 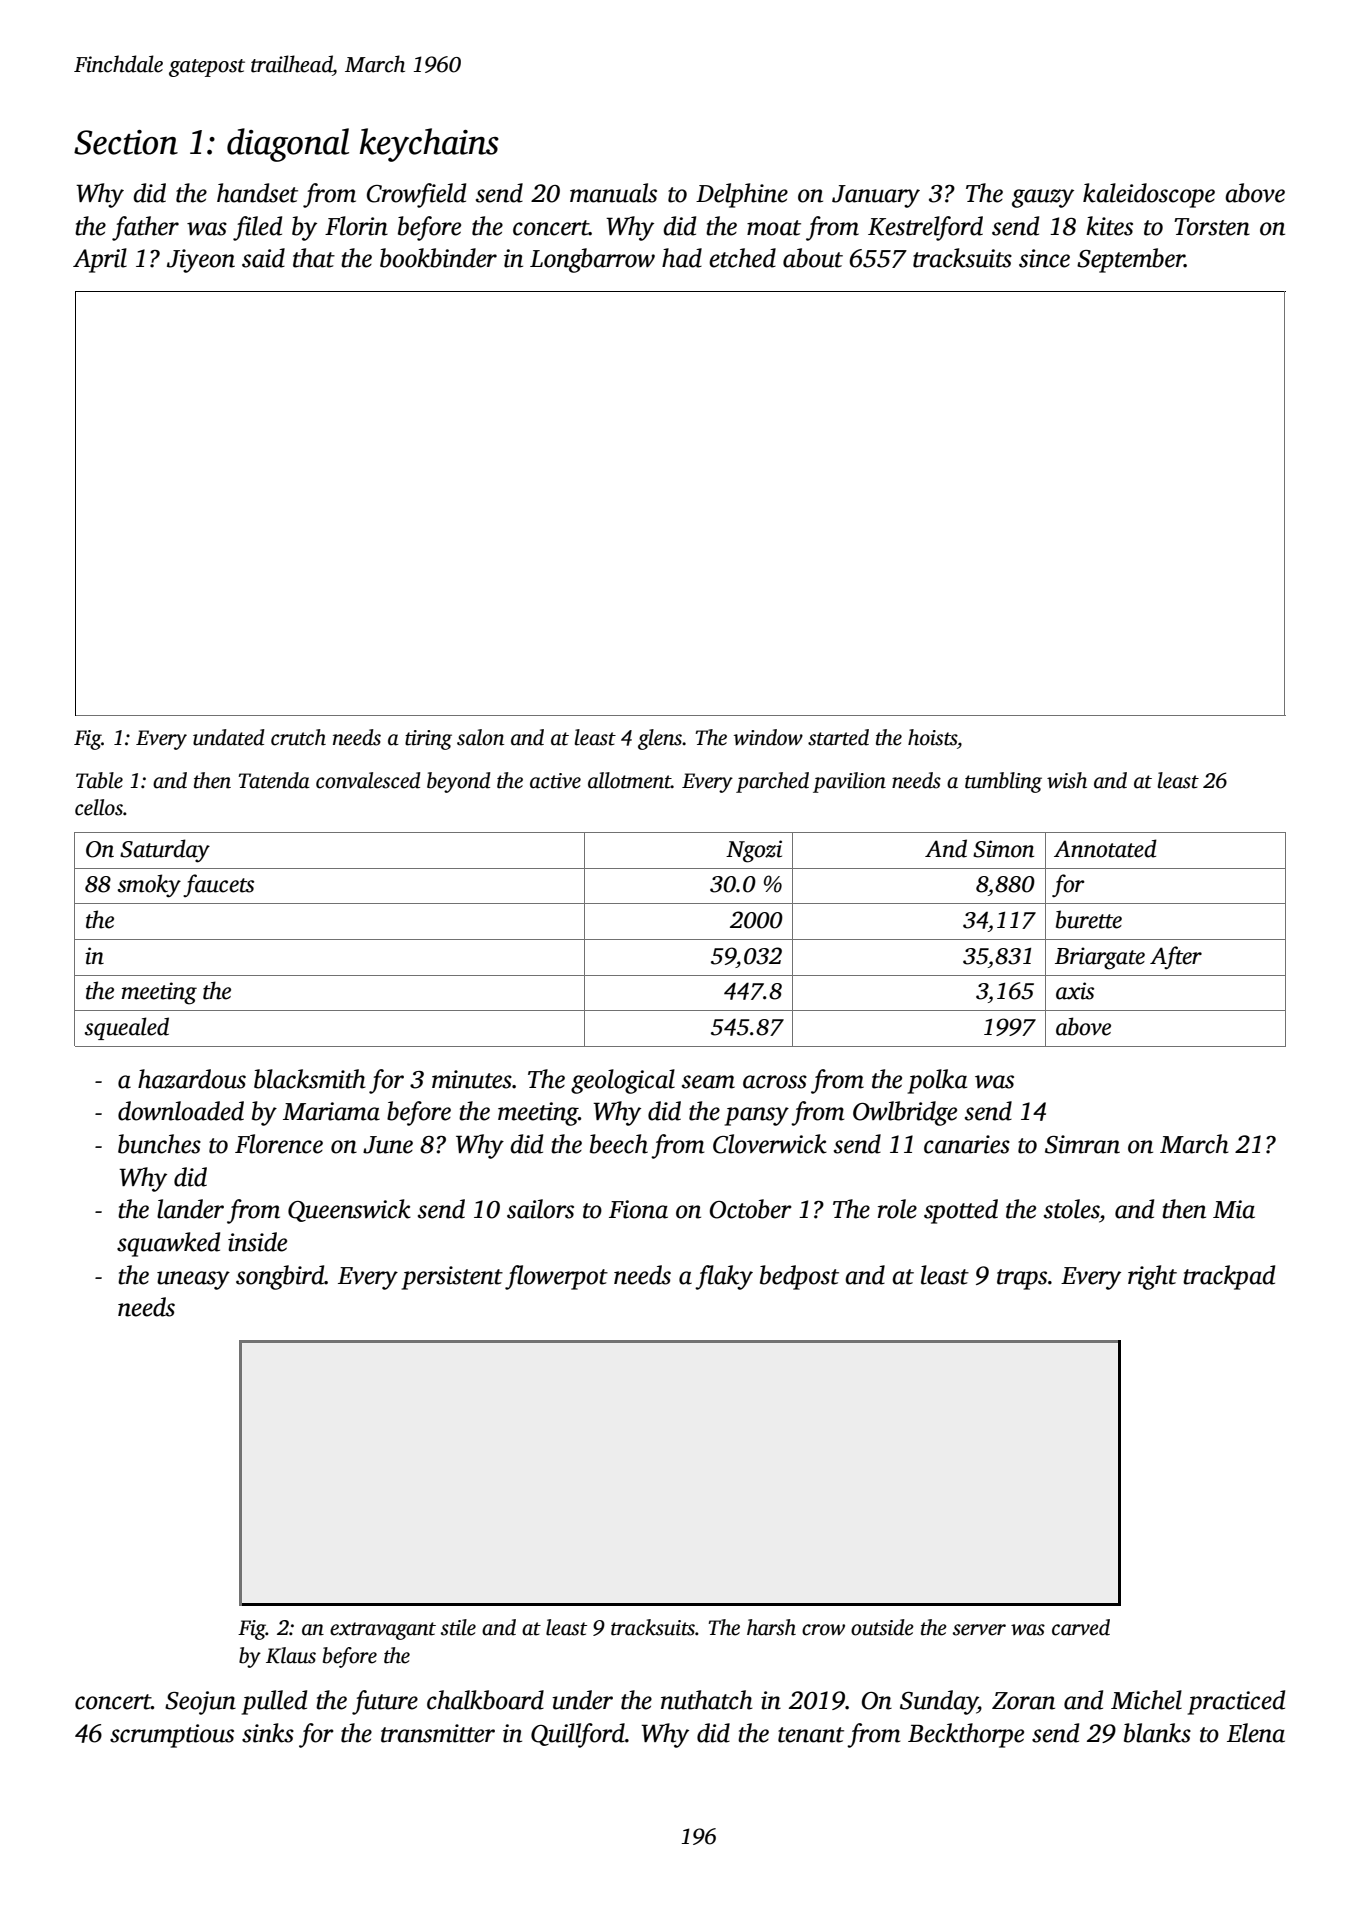 What do you see at coordinates (149, 886) in the image?
I see `smoky` at bounding box center [149, 886].
